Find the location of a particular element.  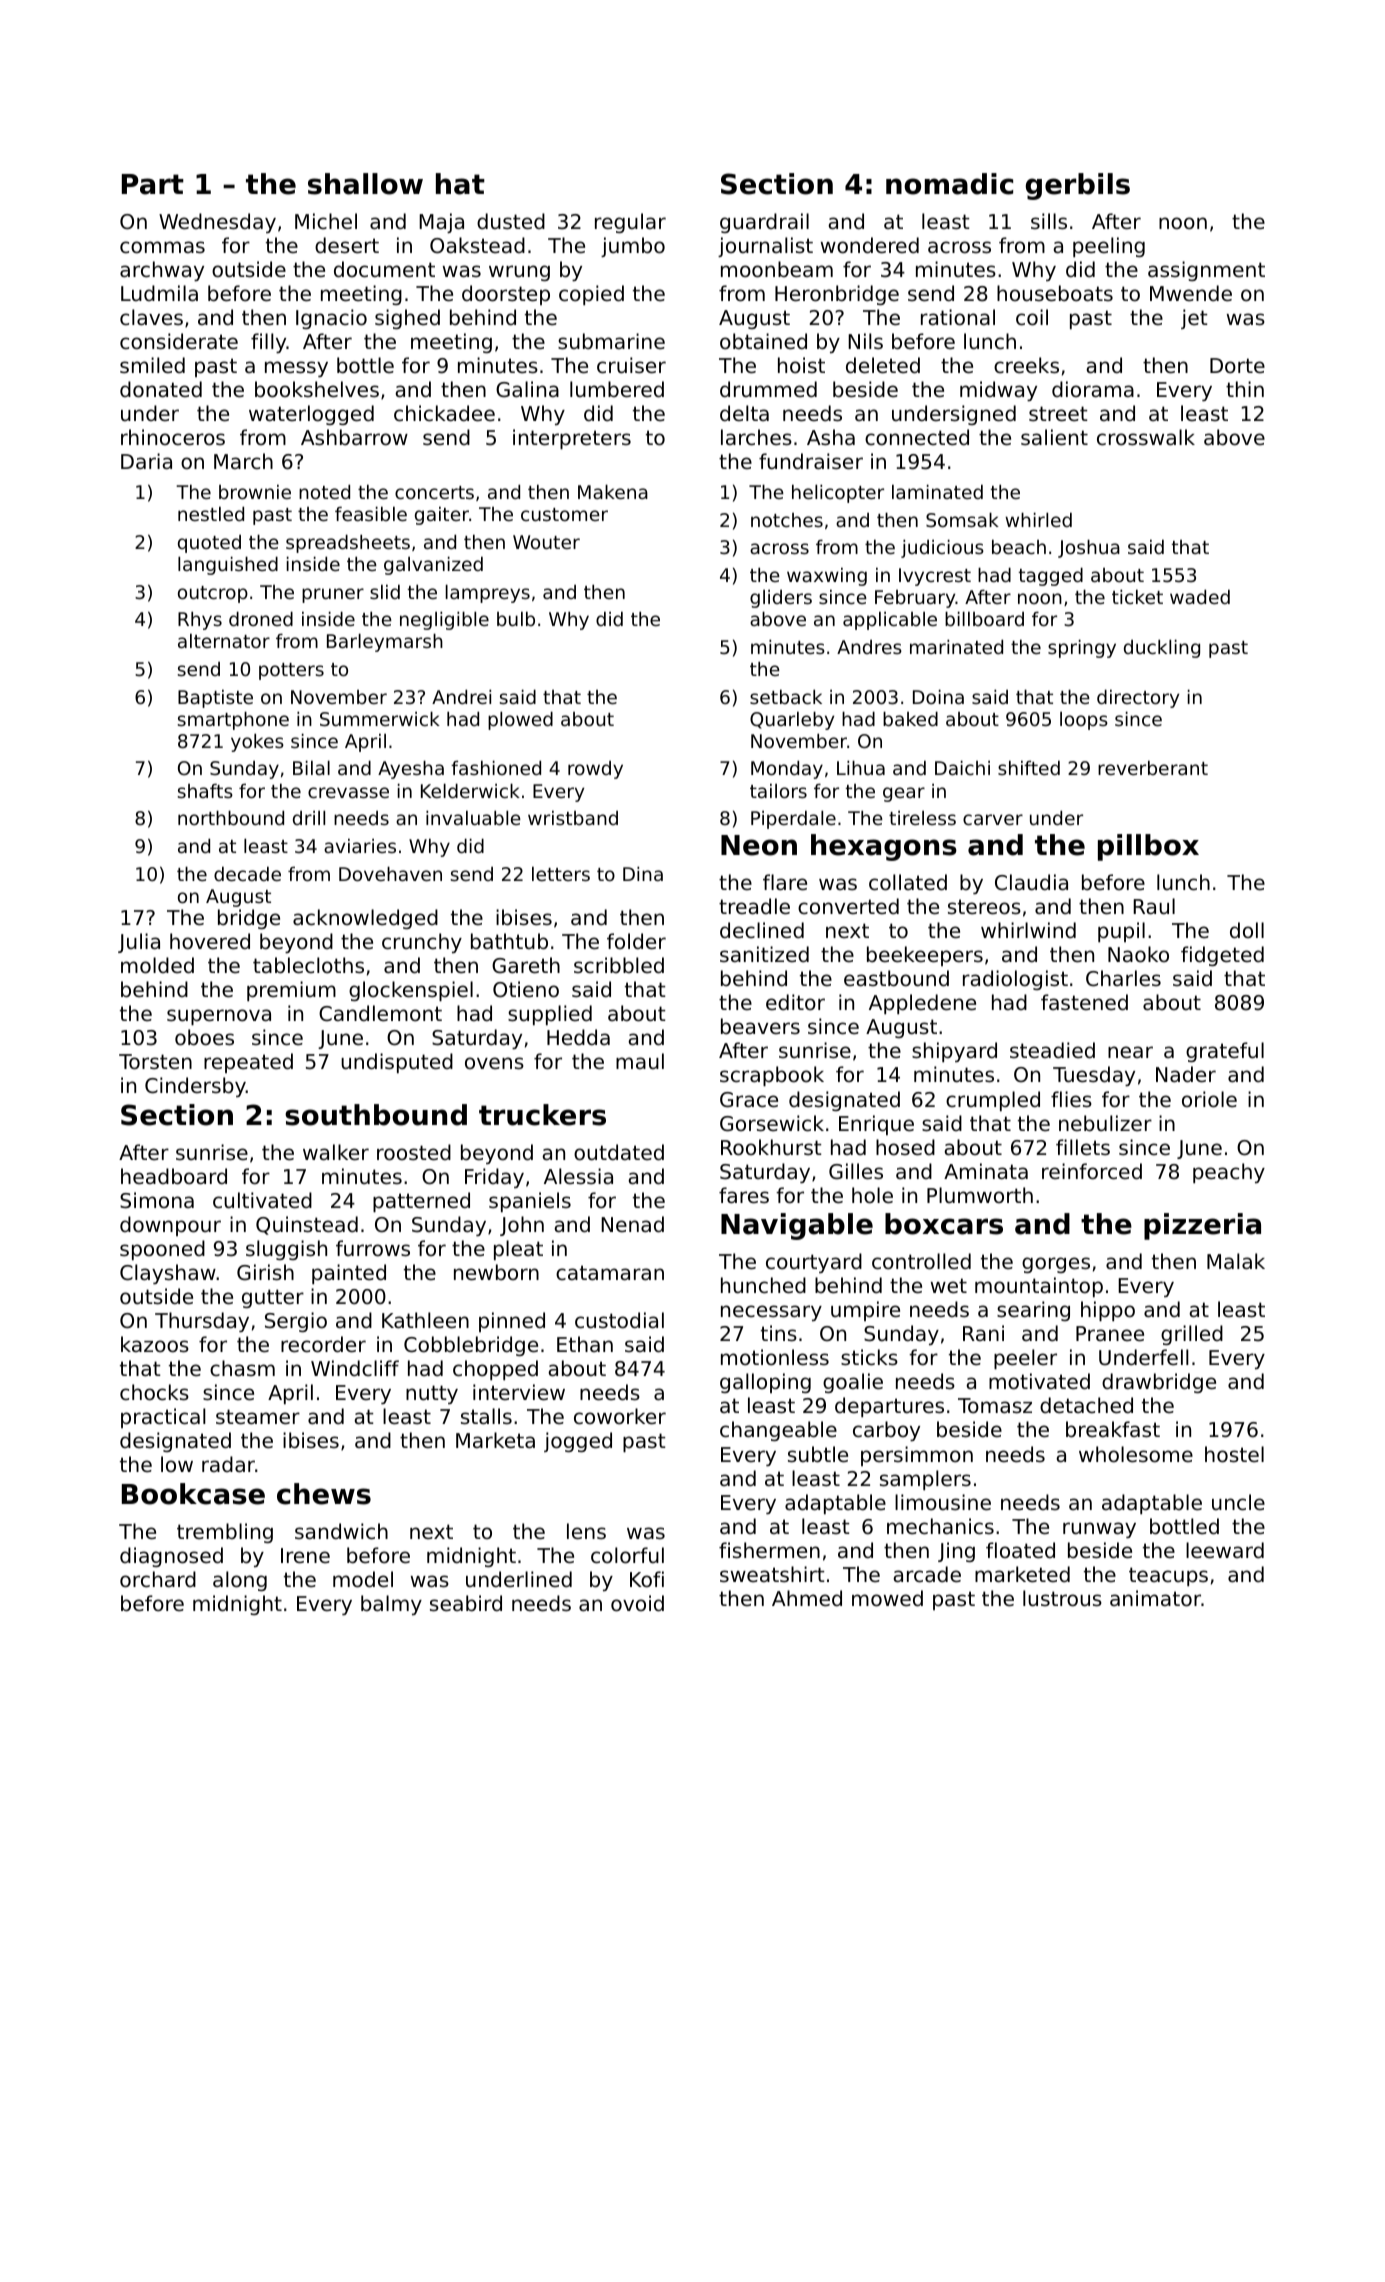

gerbils is located at coordinates (1078, 186).
